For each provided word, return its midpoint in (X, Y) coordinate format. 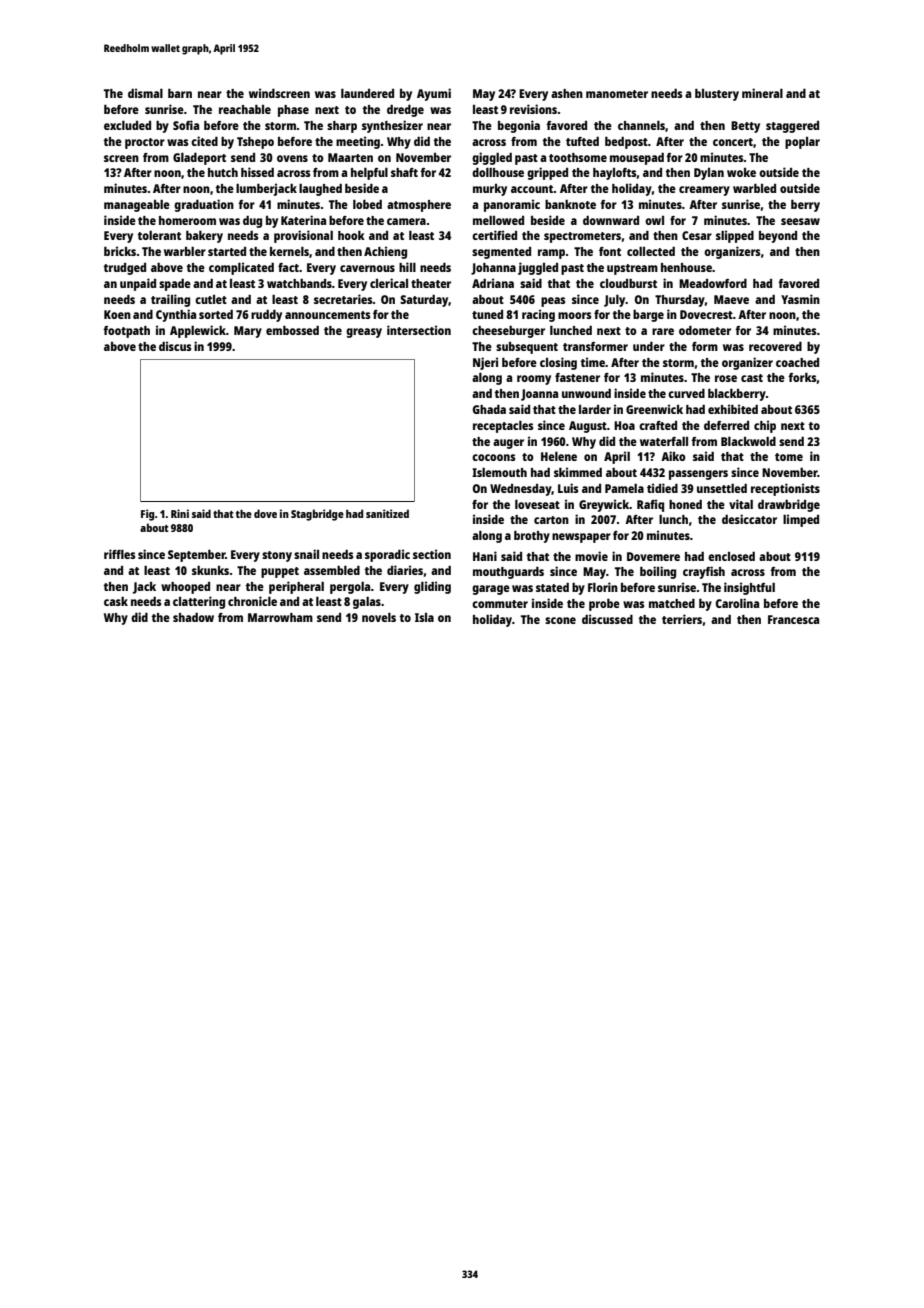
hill (407, 267)
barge (648, 316)
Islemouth (499, 472)
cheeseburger (508, 332)
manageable (137, 206)
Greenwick (654, 409)
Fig (148, 515)
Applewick (198, 331)
